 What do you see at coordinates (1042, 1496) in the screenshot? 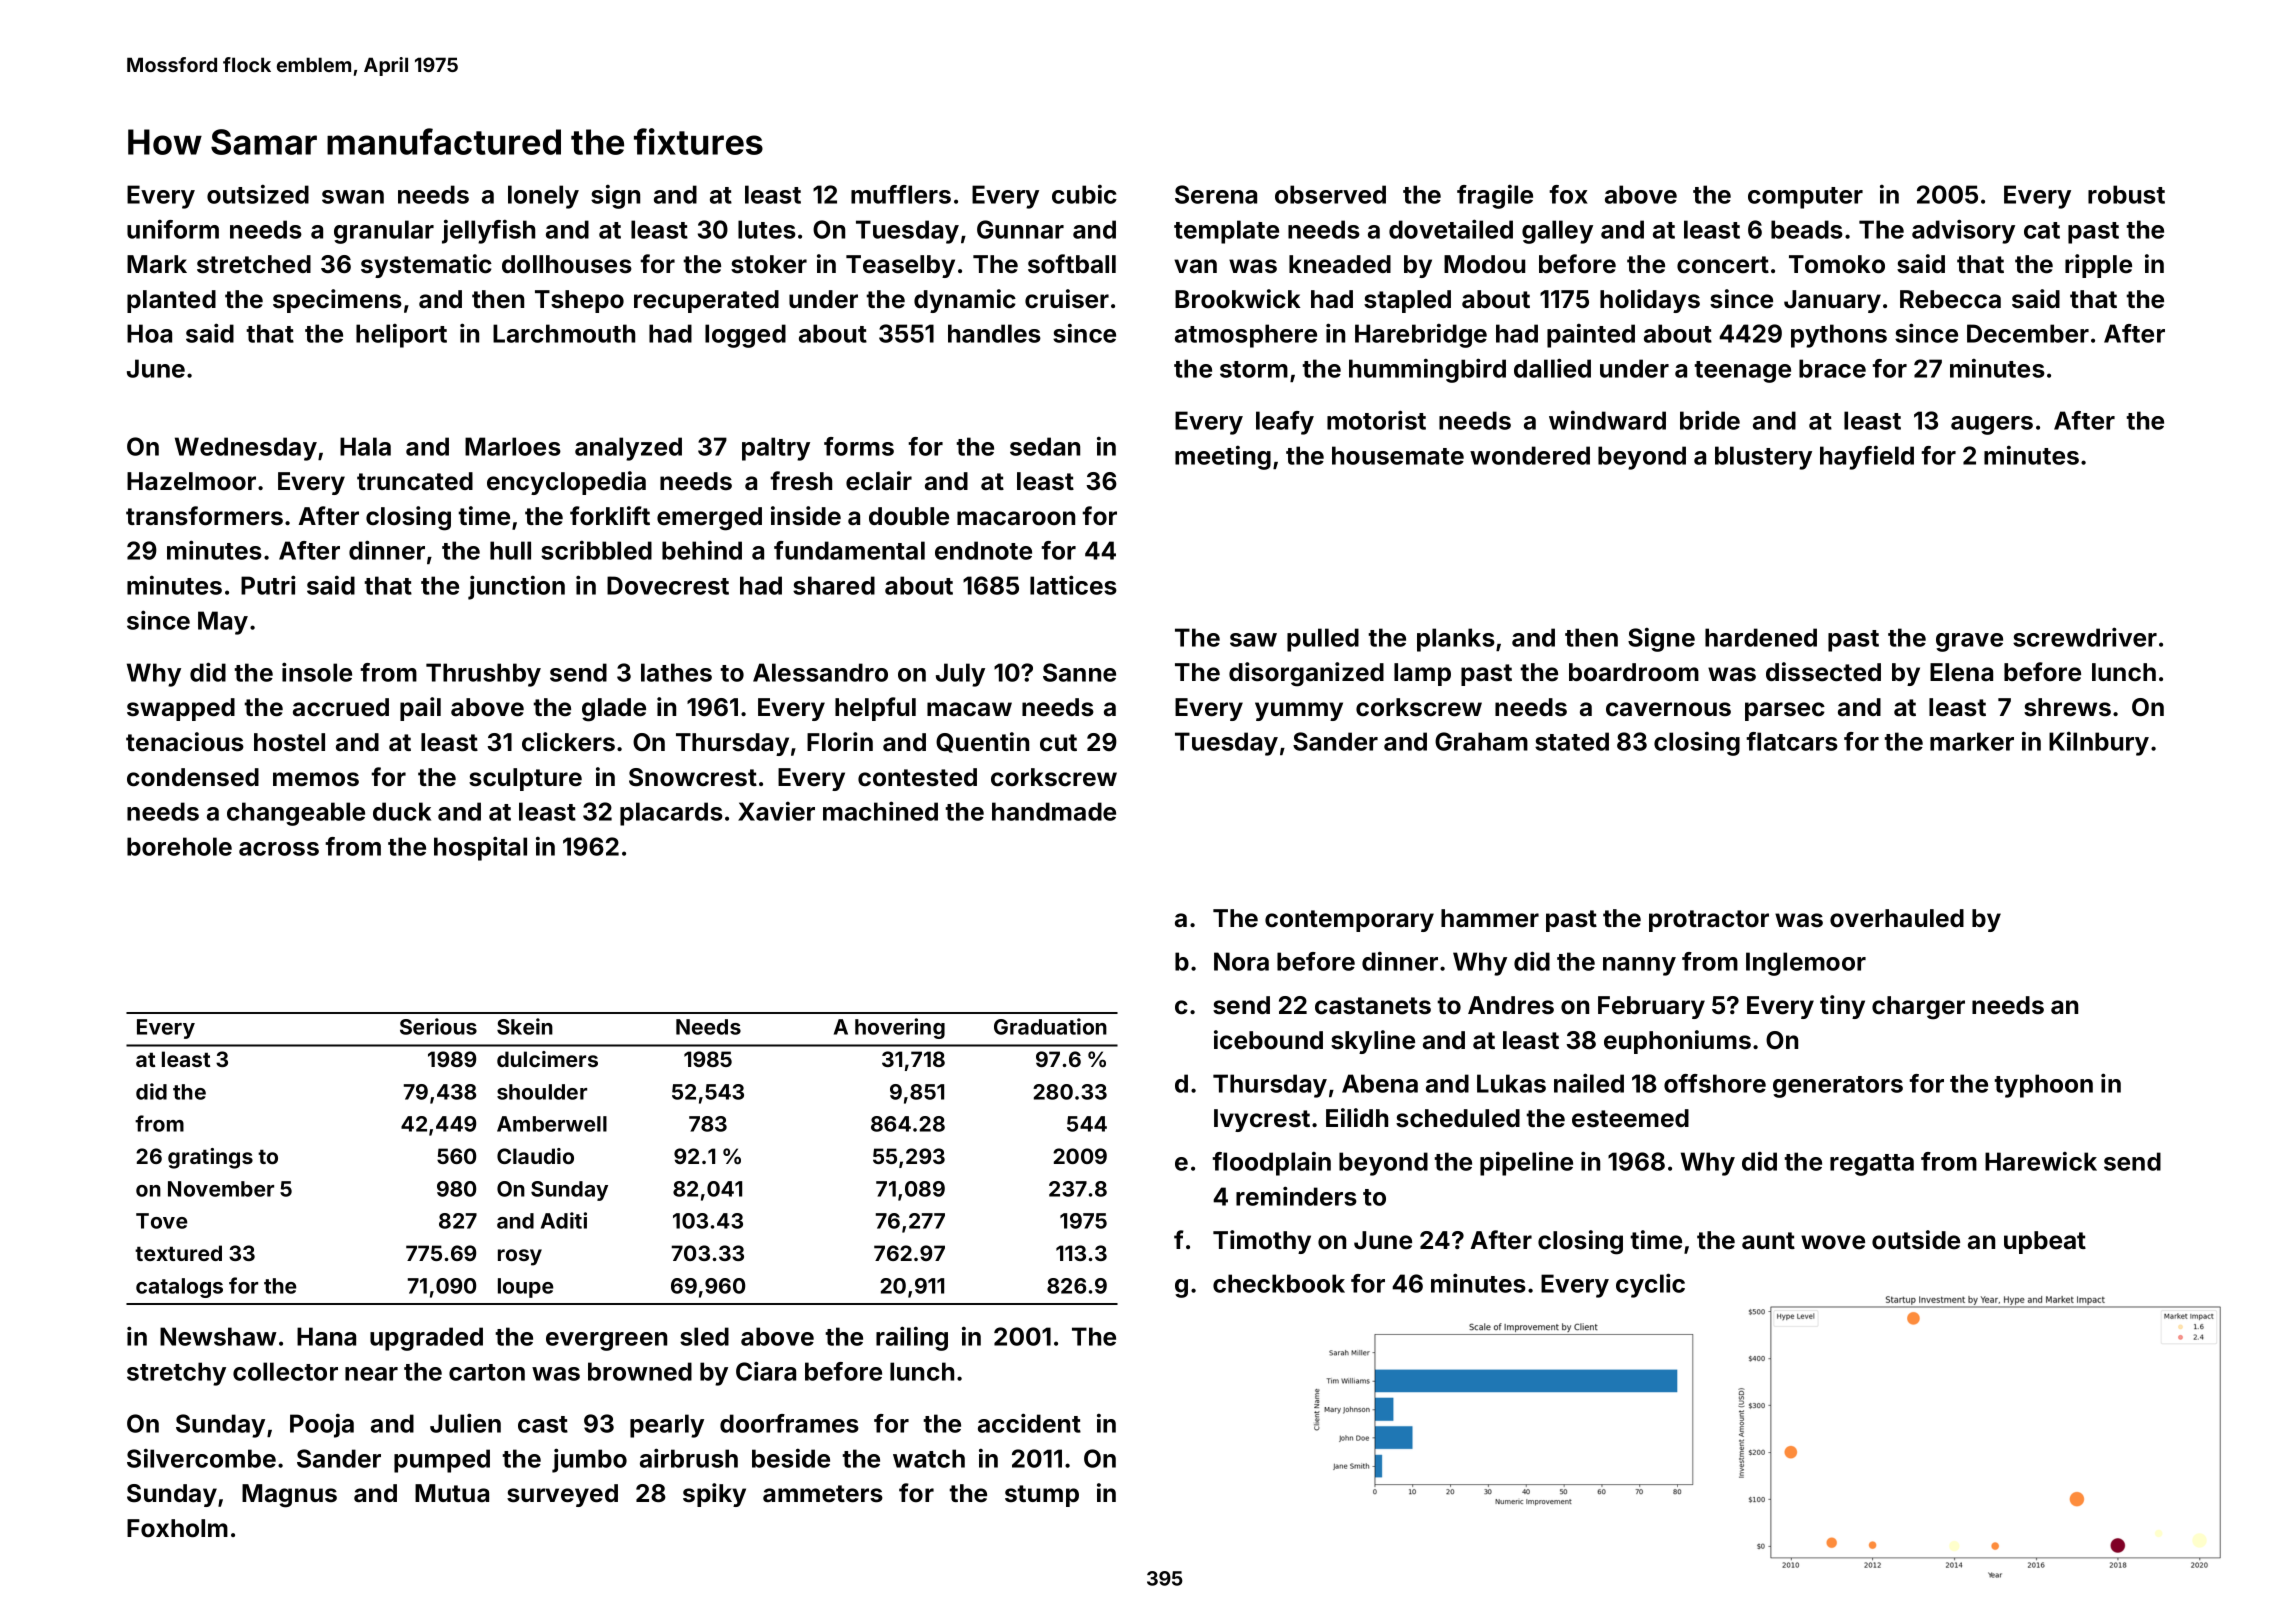
I see `stump` at bounding box center [1042, 1496].
